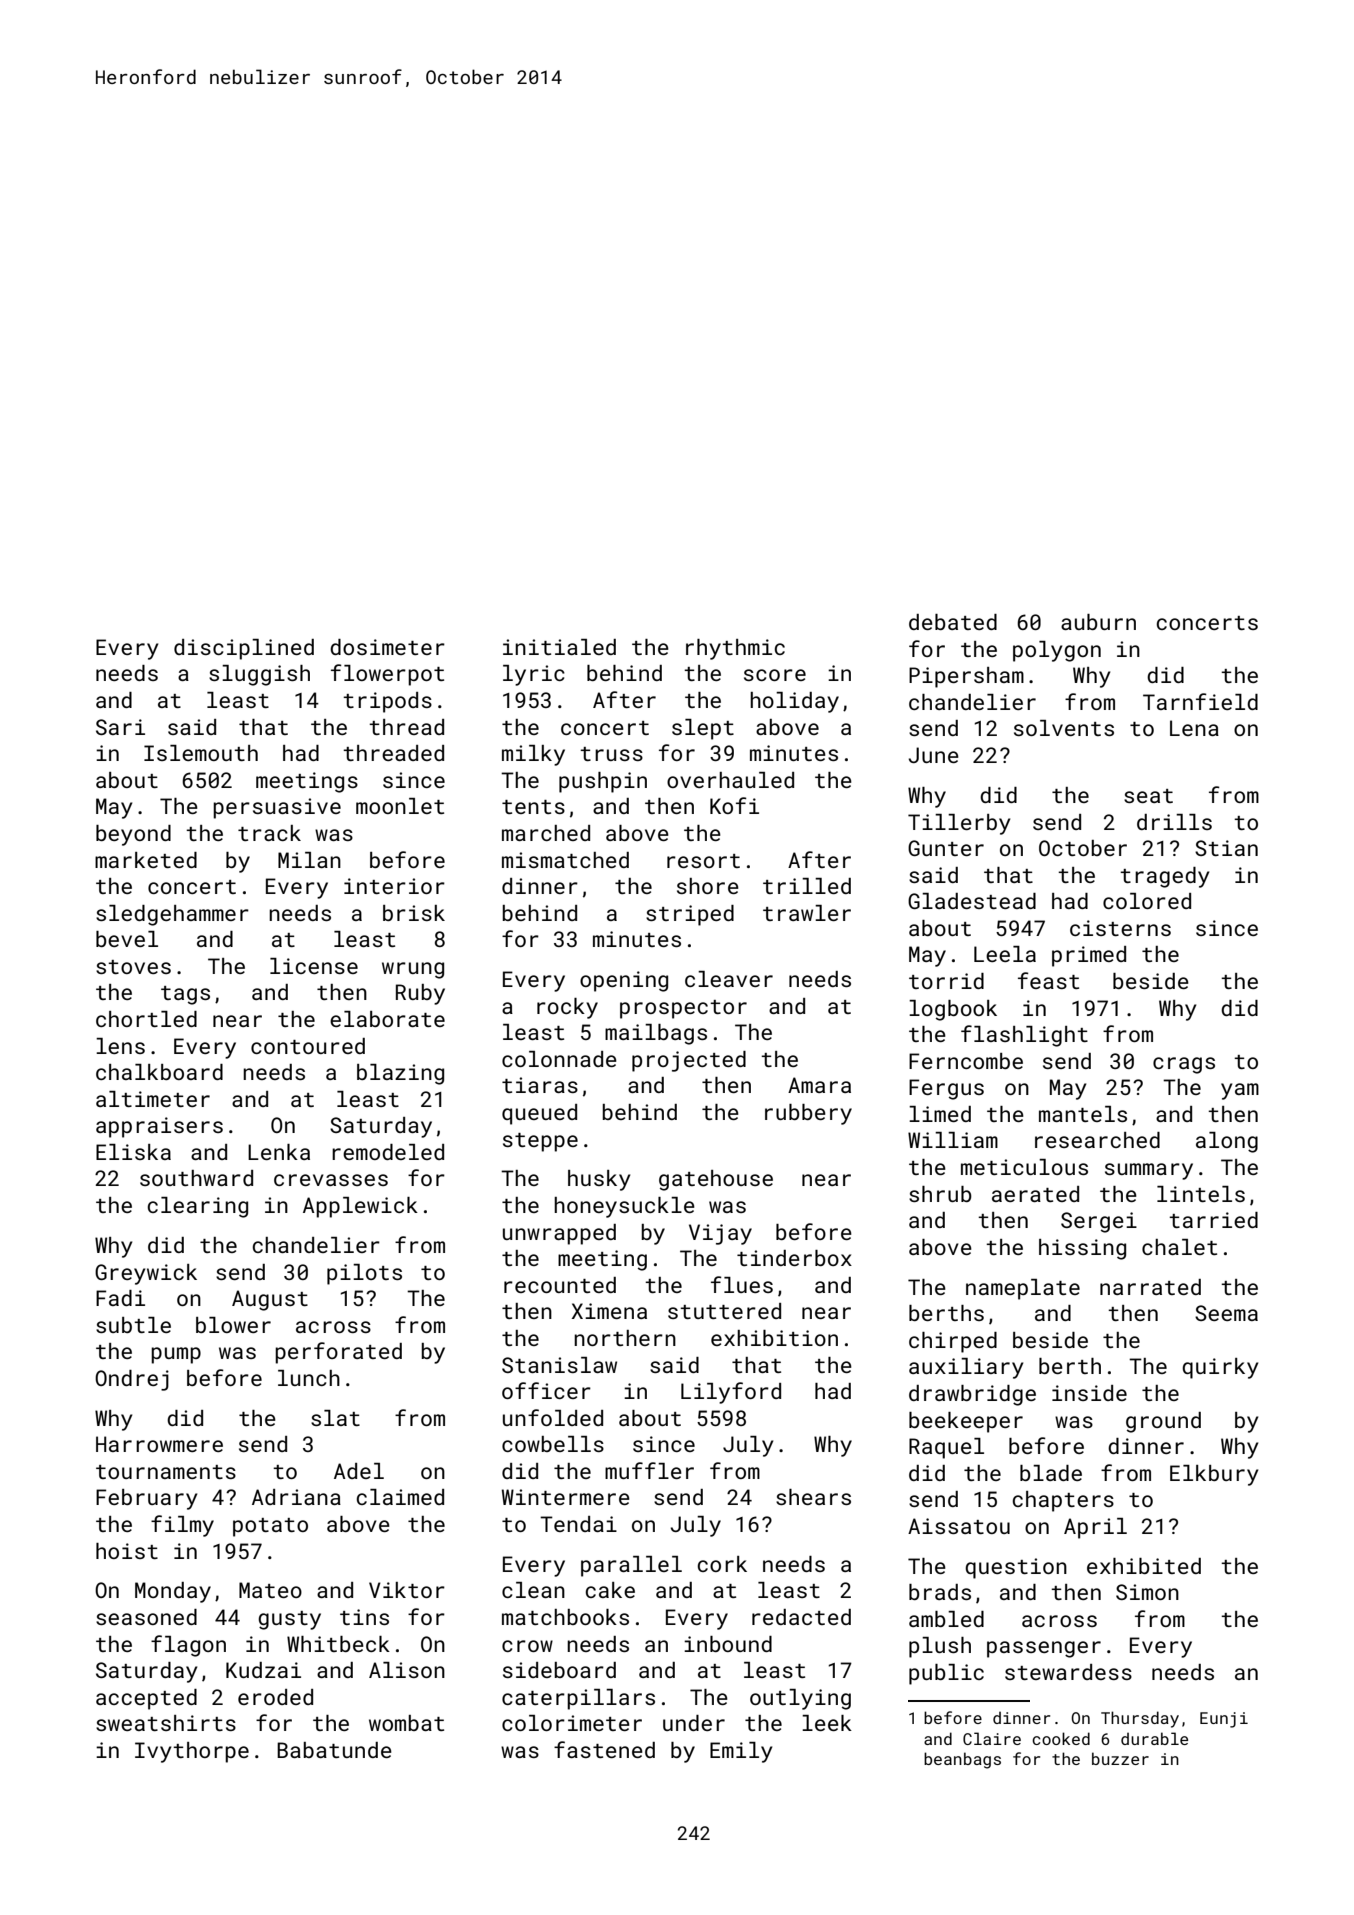 The width and height of the screenshot is (1354, 1915). Describe the element at coordinates (734, 805) in the screenshot. I see `Kofi` at that location.
